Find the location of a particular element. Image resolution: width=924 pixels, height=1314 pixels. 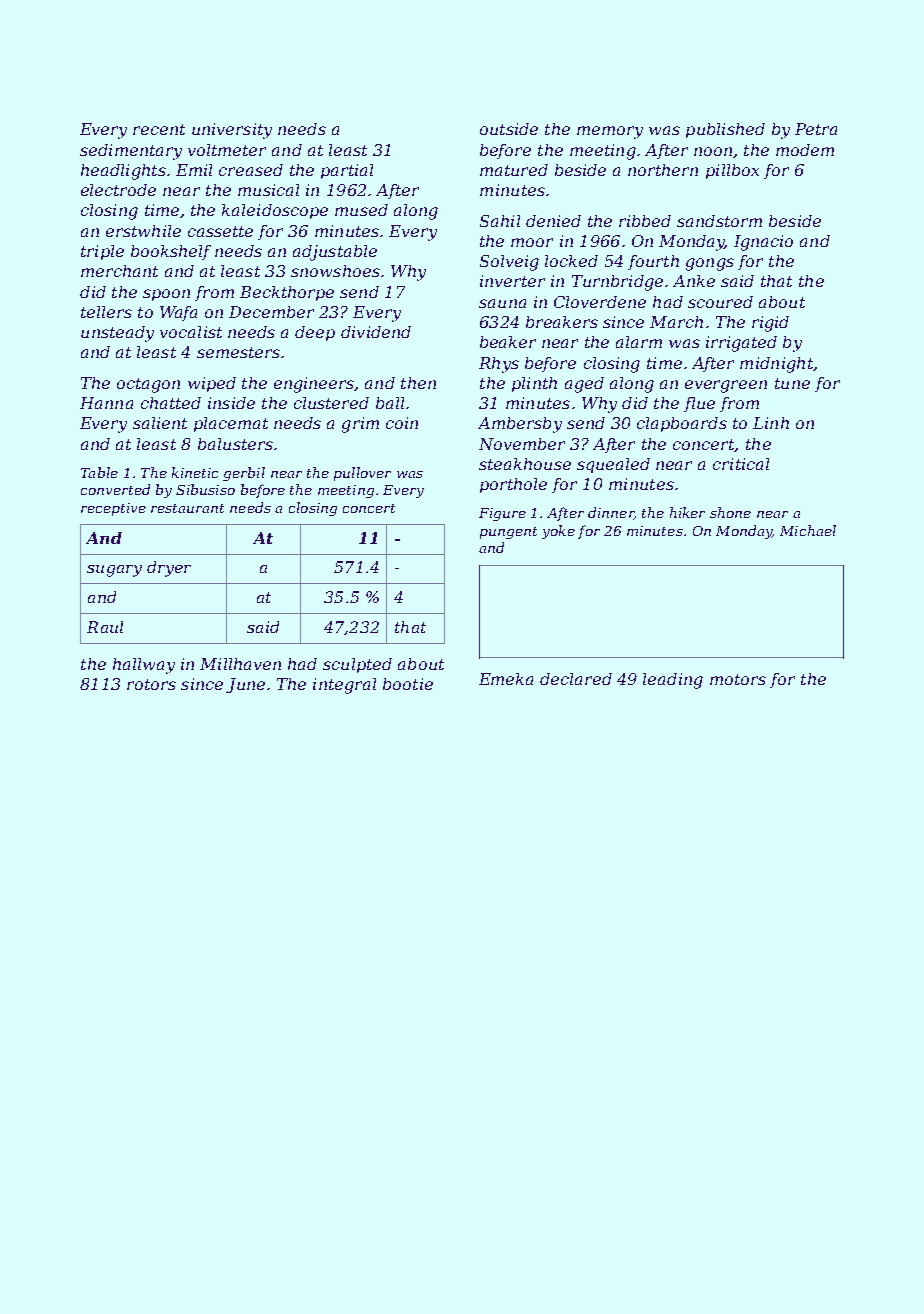

declared is located at coordinates (576, 679).
